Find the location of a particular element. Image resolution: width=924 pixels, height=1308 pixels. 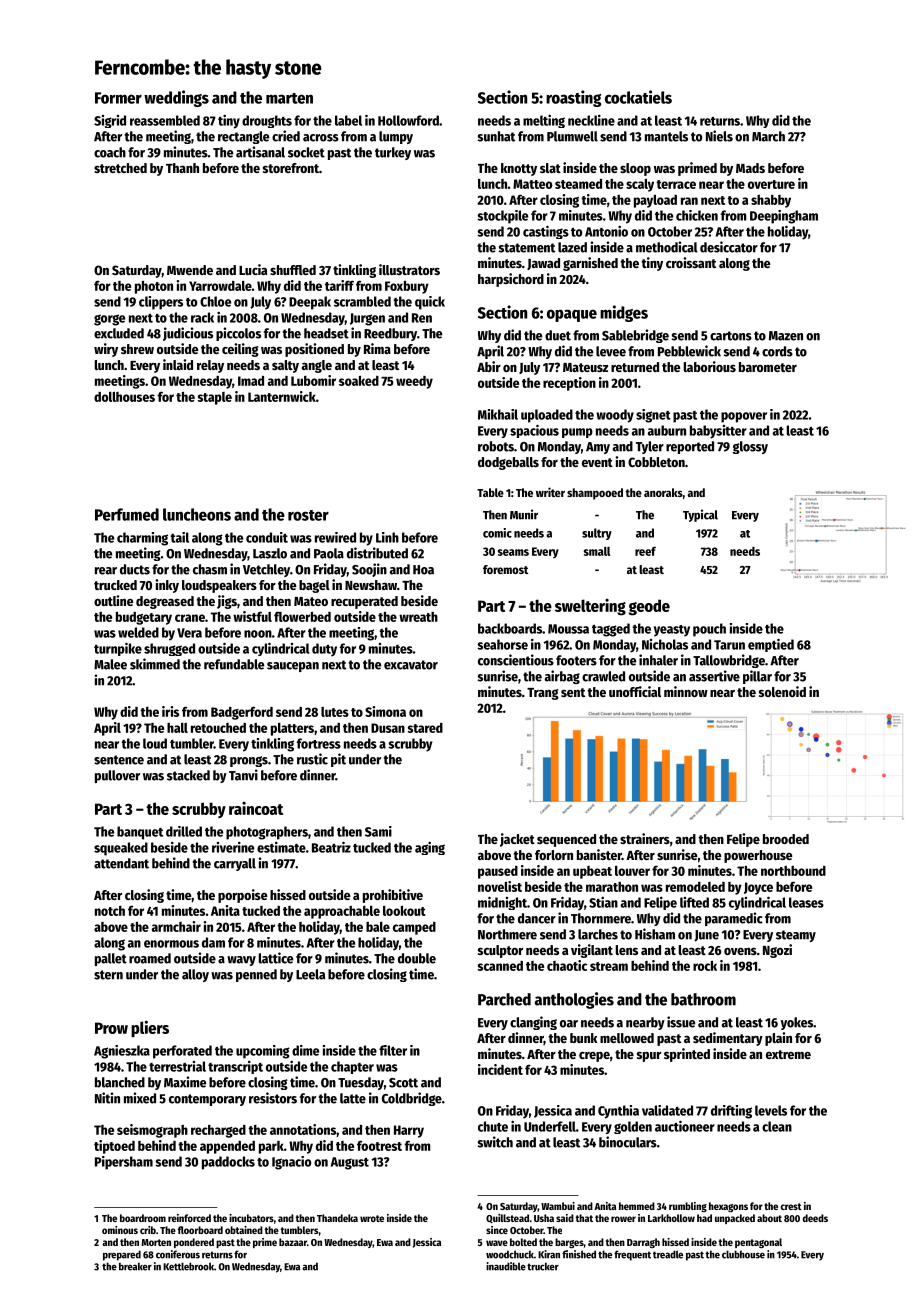

tagged is located at coordinates (611, 630).
